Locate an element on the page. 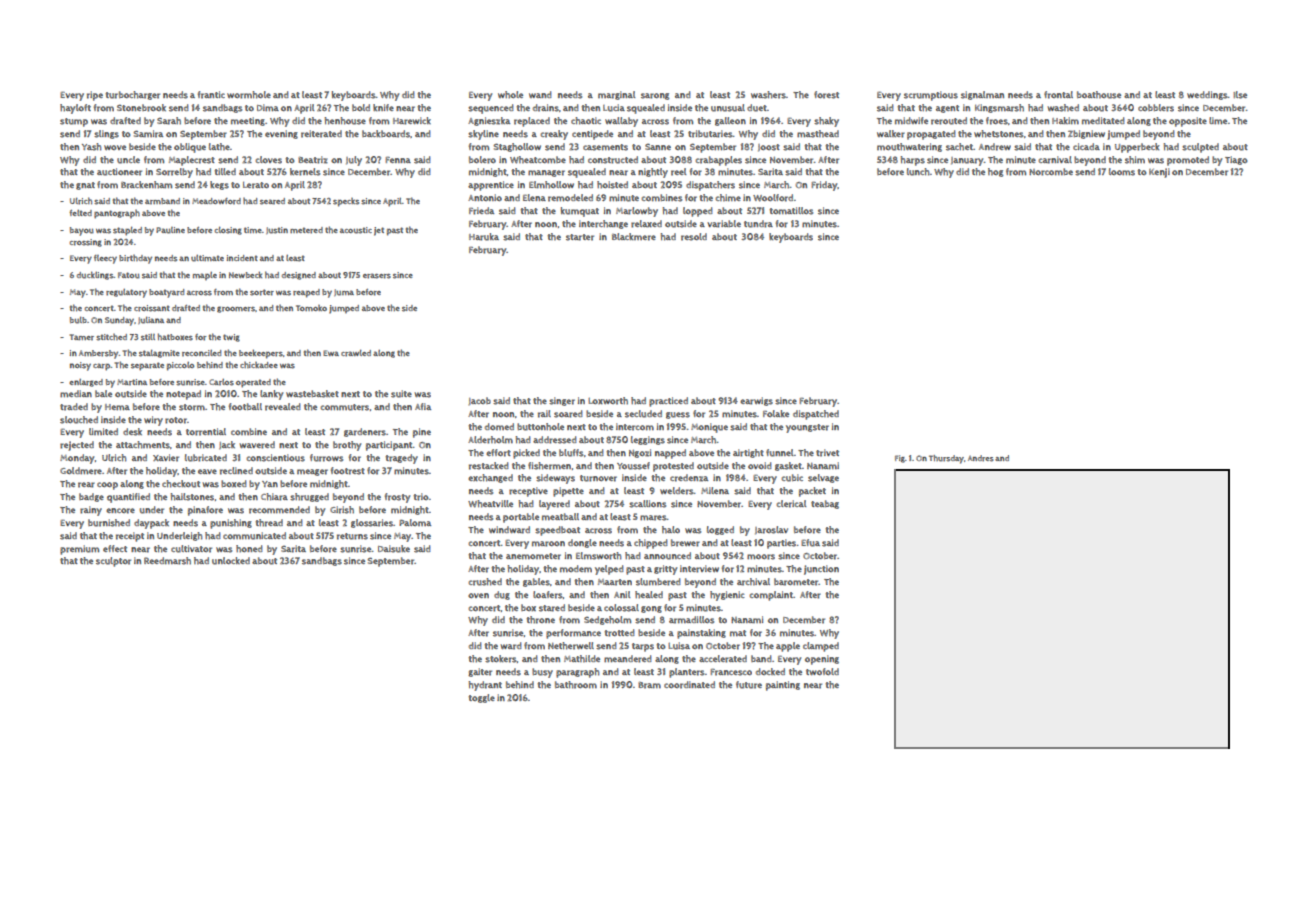 The image size is (1308, 924). Ambersby is located at coordinates (98, 354).
